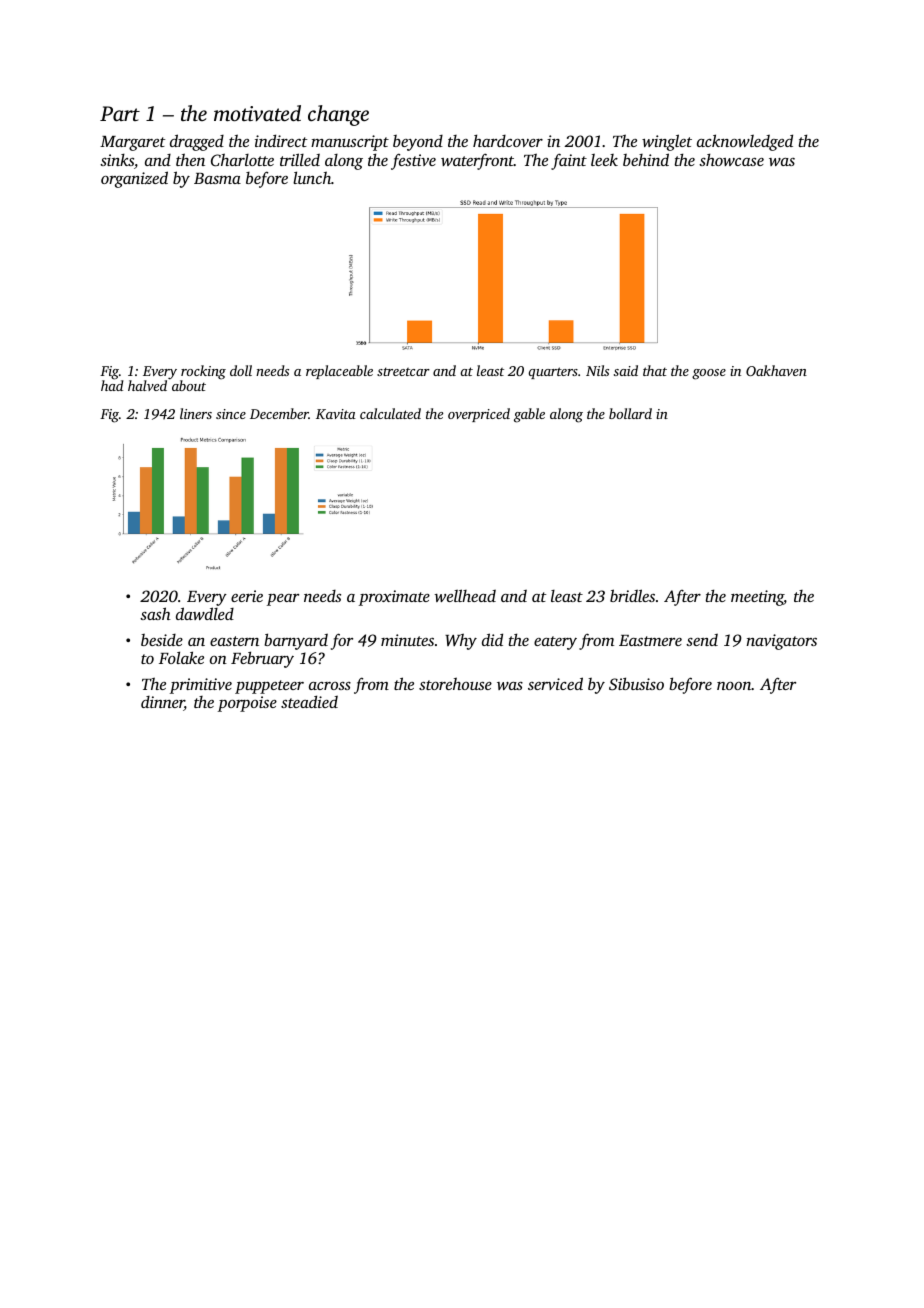 This document has height=1308, width=924. What do you see at coordinates (257, 113) in the document?
I see `motivated` at bounding box center [257, 113].
